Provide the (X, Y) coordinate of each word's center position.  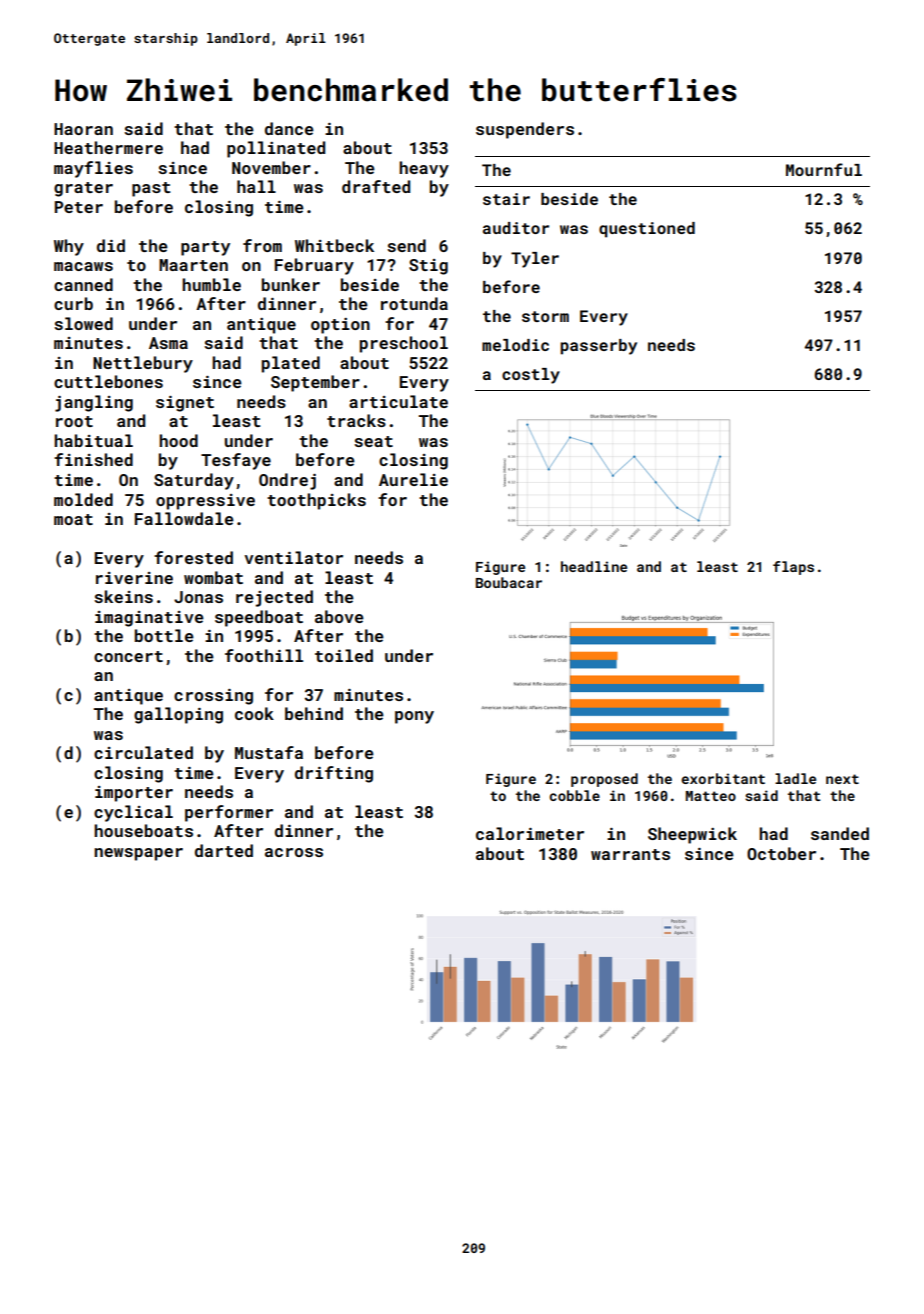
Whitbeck (334, 245)
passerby (598, 347)
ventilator (293, 557)
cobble (574, 795)
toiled (344, 655)
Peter (79, 207)
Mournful (824, 169)
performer (229, 813)
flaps (793, 568)
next (842, 779)
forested (193, 557)
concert (128, 656)
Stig (428, 267)
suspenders (525, 130)
